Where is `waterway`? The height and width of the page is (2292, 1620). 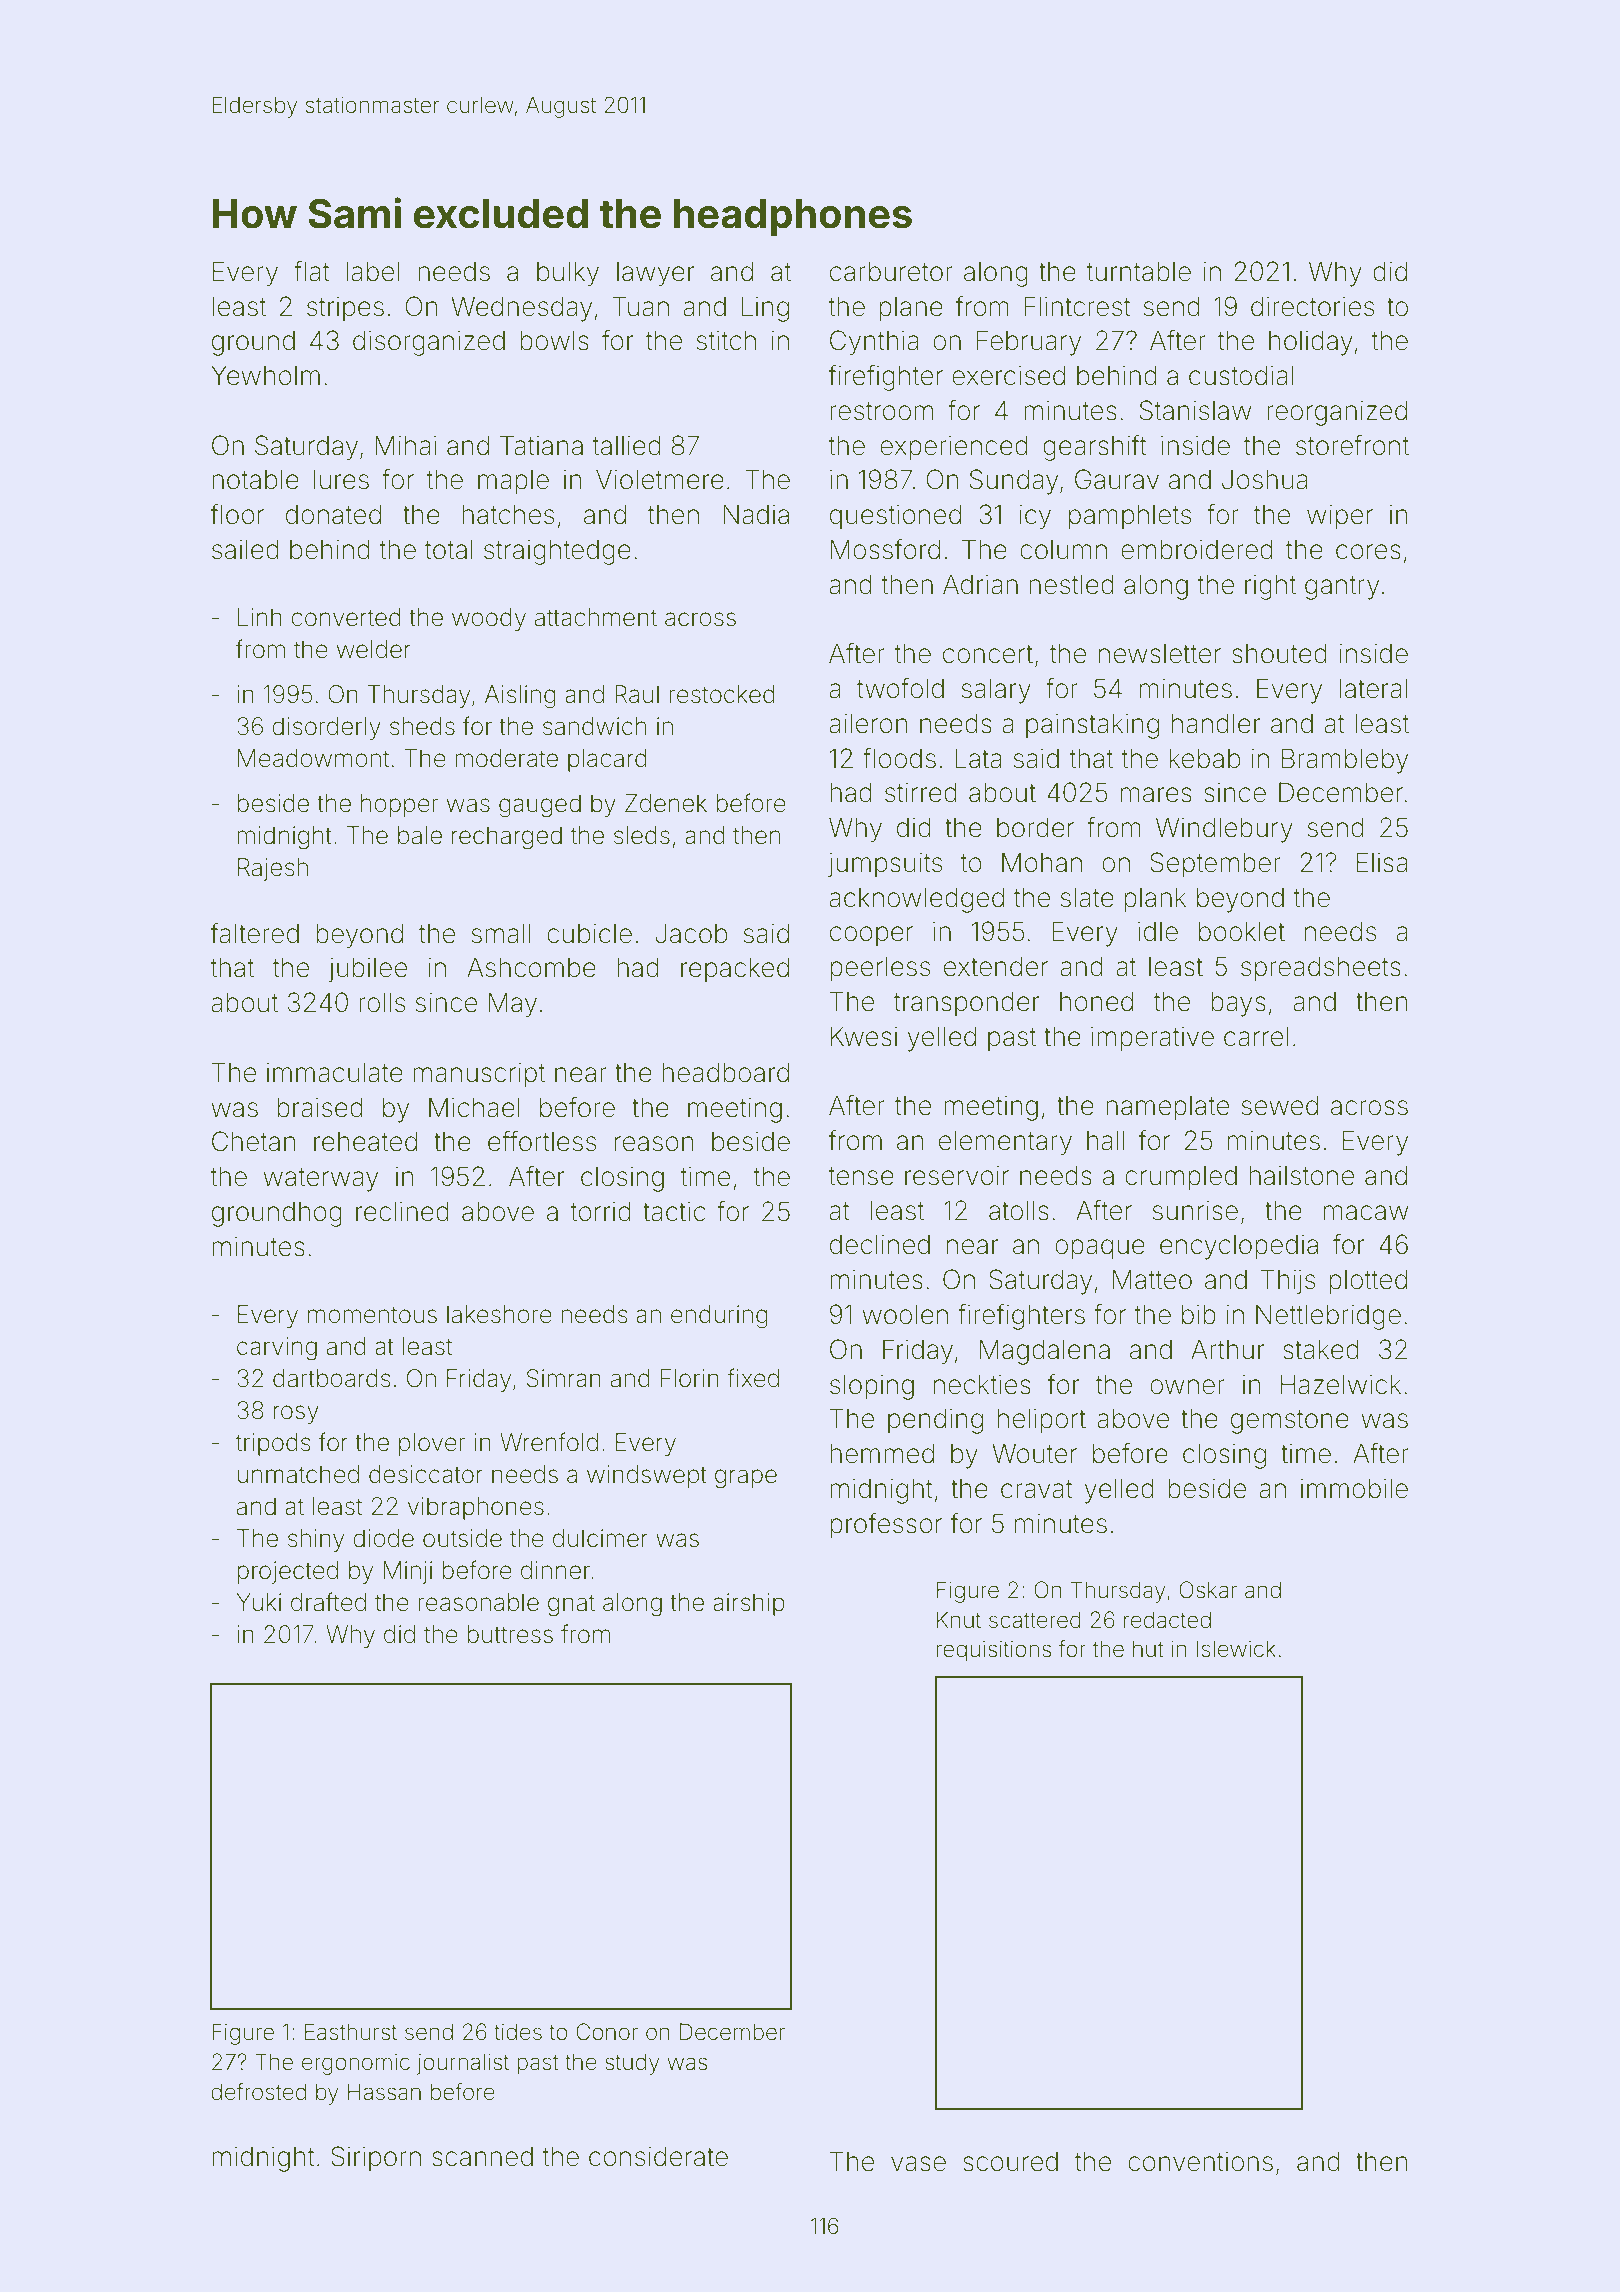 waterway is located at coordinates (320, 1180).
